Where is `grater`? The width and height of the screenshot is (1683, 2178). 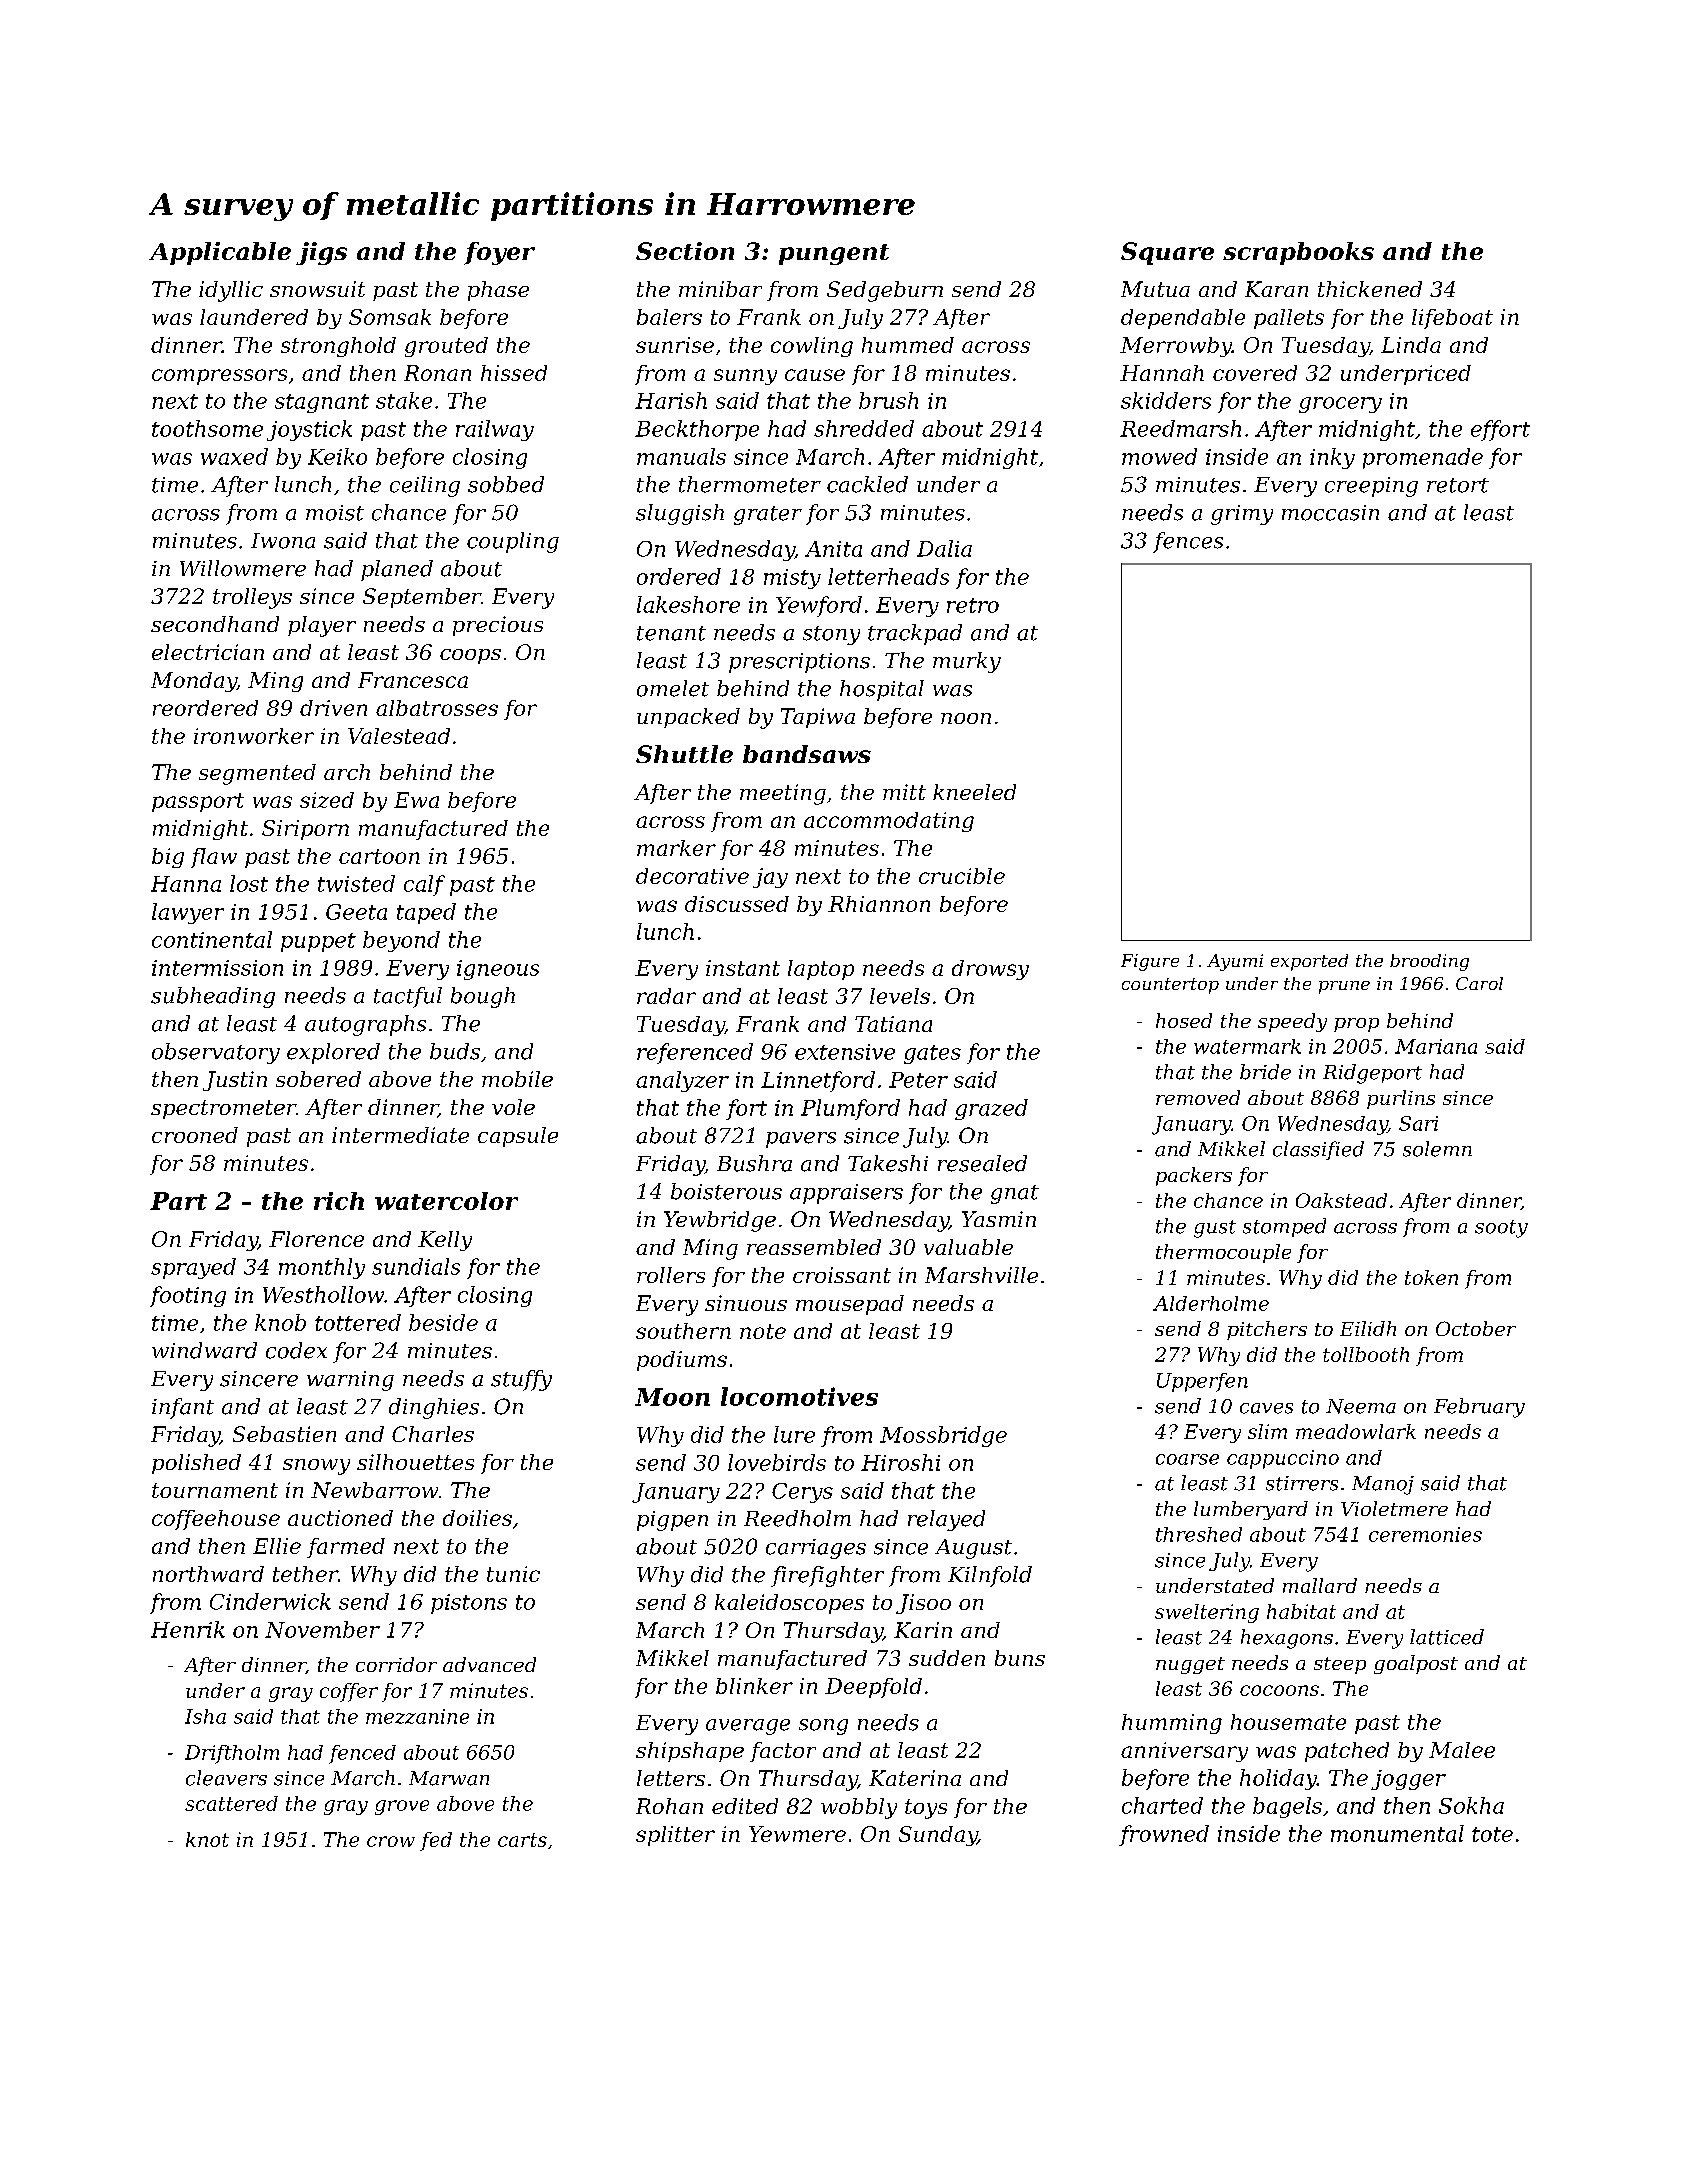
grater is located at coordinates (768, 515).
